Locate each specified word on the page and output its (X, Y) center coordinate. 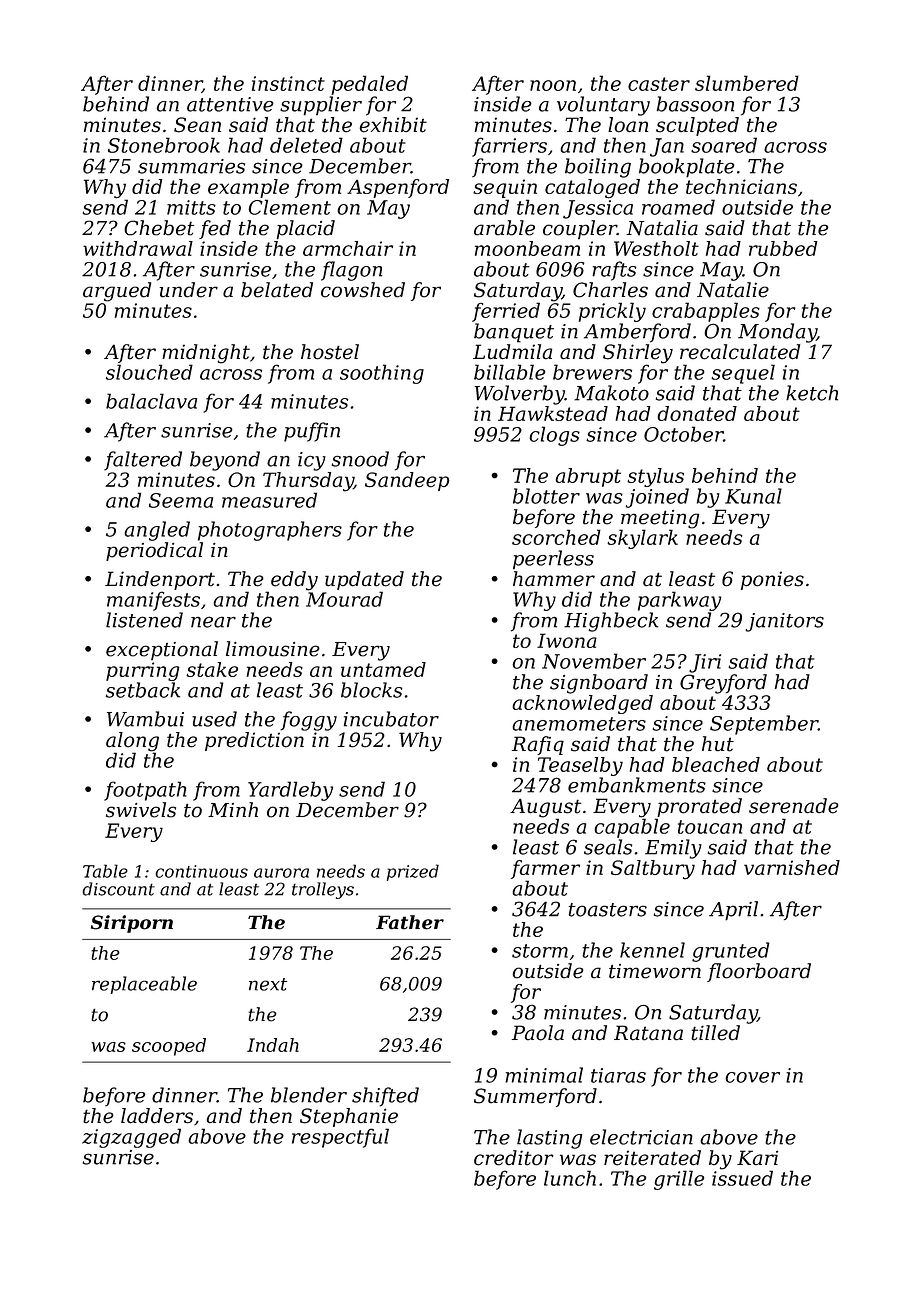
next (268, 984)
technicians (741, 186)
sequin (505, 188)
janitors (784, 622)
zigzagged (131, 1138)
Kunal (753, 496)
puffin (312, 432)
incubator (391, 719)
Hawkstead (553, 413)
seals (608, 847)
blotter (546, 496)
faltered (143, 460)
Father (410, 922)
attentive (230, 104)
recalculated (740, 352)
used (214, 719)
